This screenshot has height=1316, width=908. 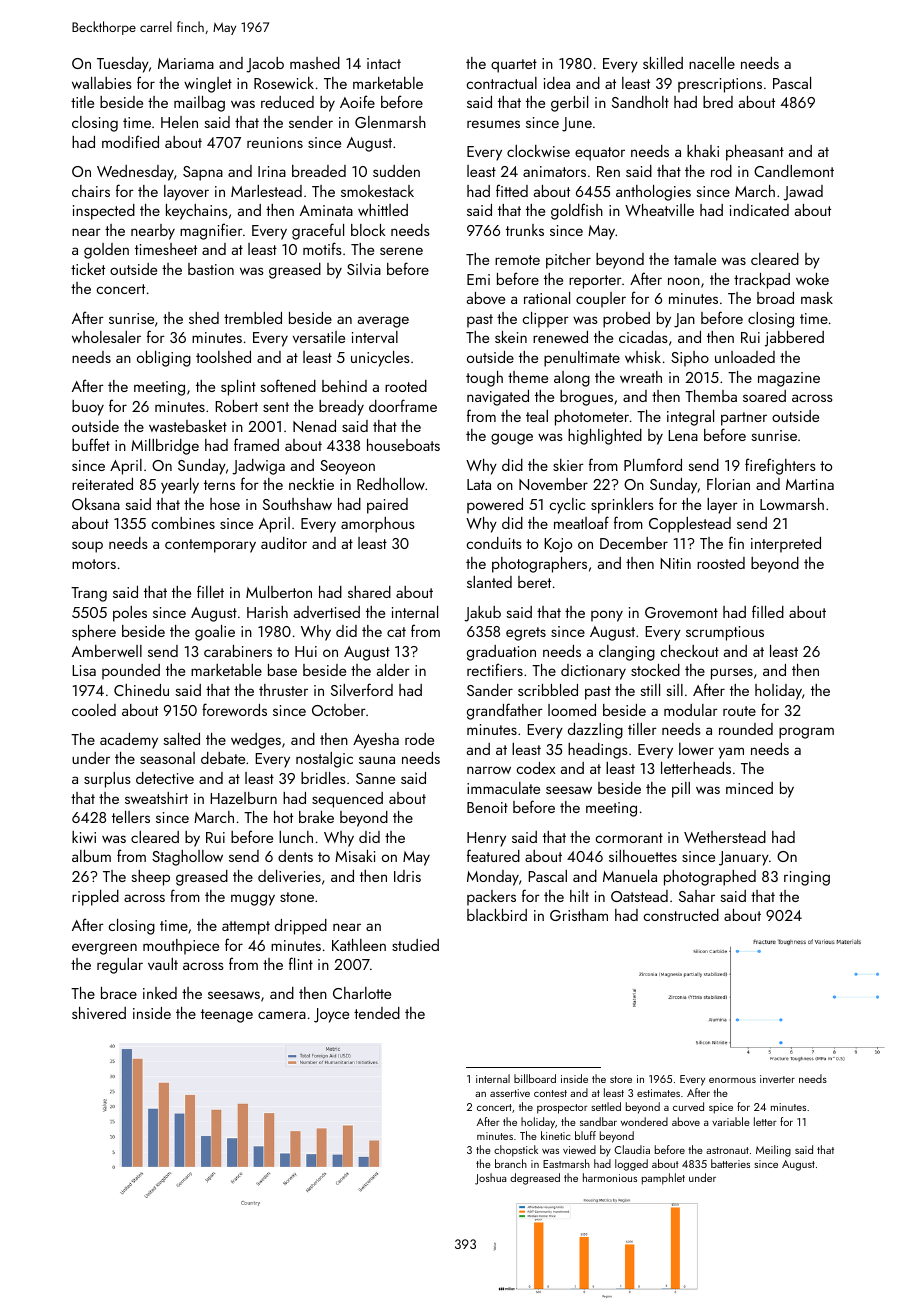 I want to click on billboard, so click(x=535, y=1078).
